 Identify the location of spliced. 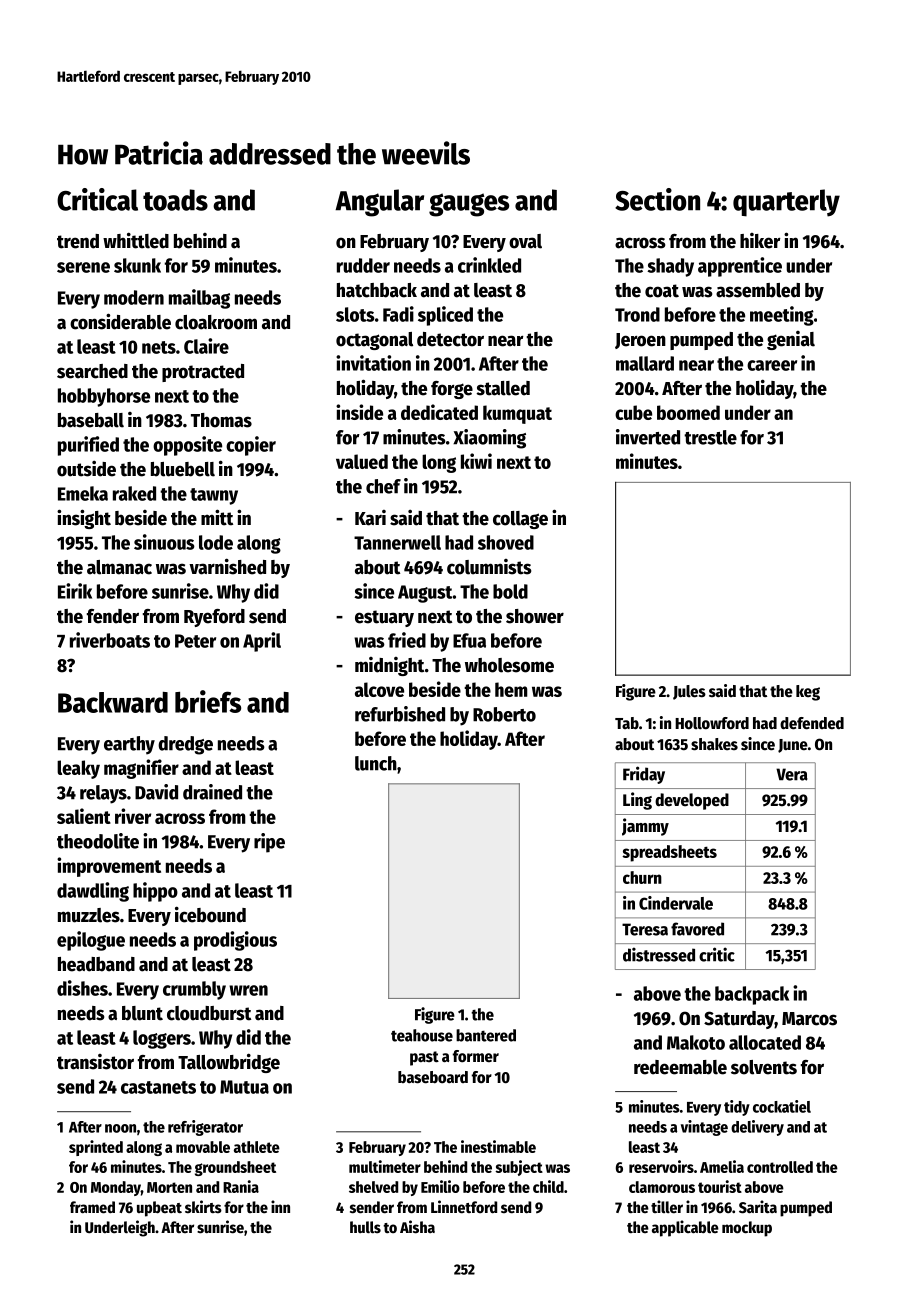
(445, 316).
